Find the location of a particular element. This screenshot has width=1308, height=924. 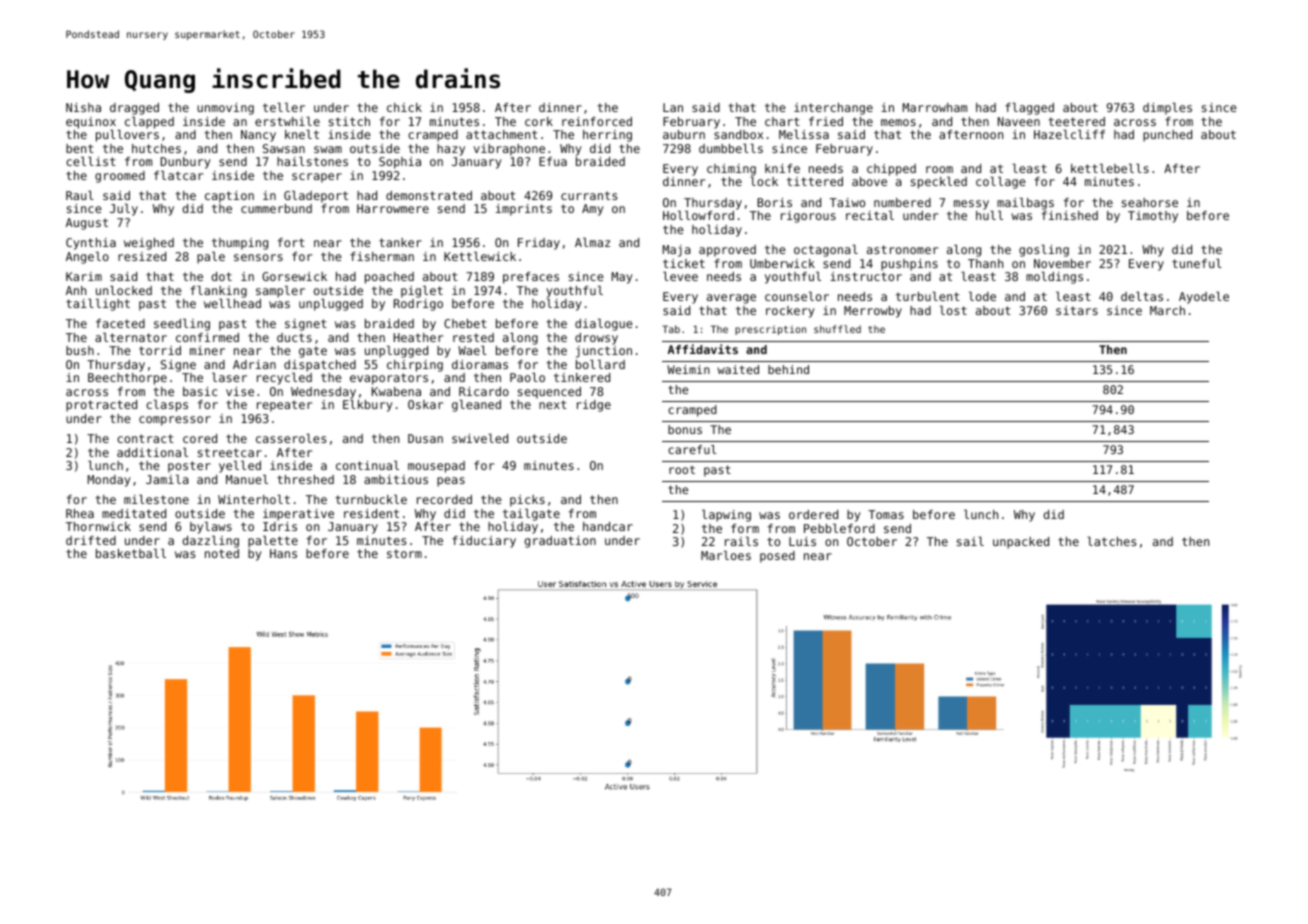

behind is located at coordinates (788, 369).
